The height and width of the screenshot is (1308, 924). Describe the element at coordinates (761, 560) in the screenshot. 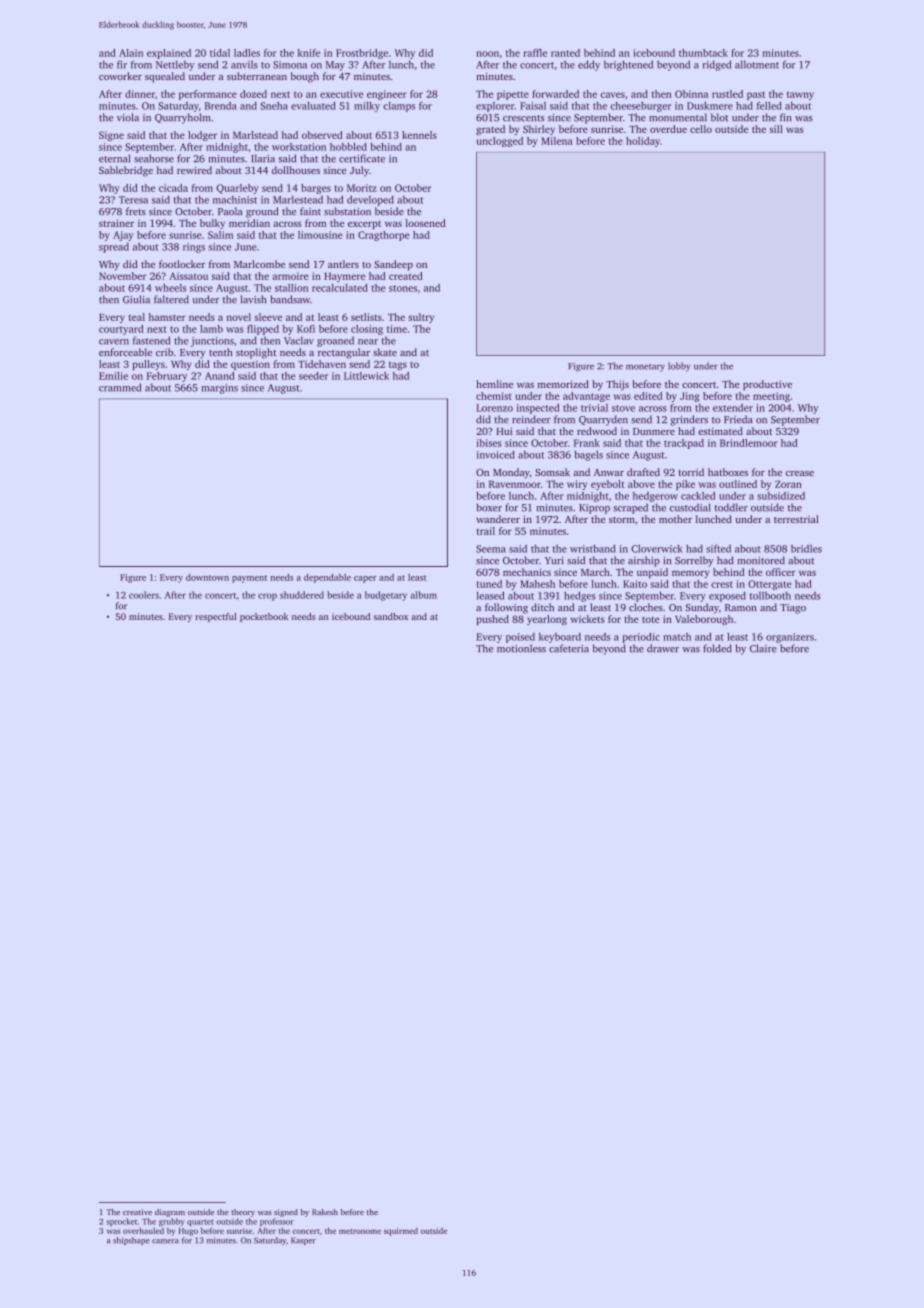

I see `monitored` at that location.
